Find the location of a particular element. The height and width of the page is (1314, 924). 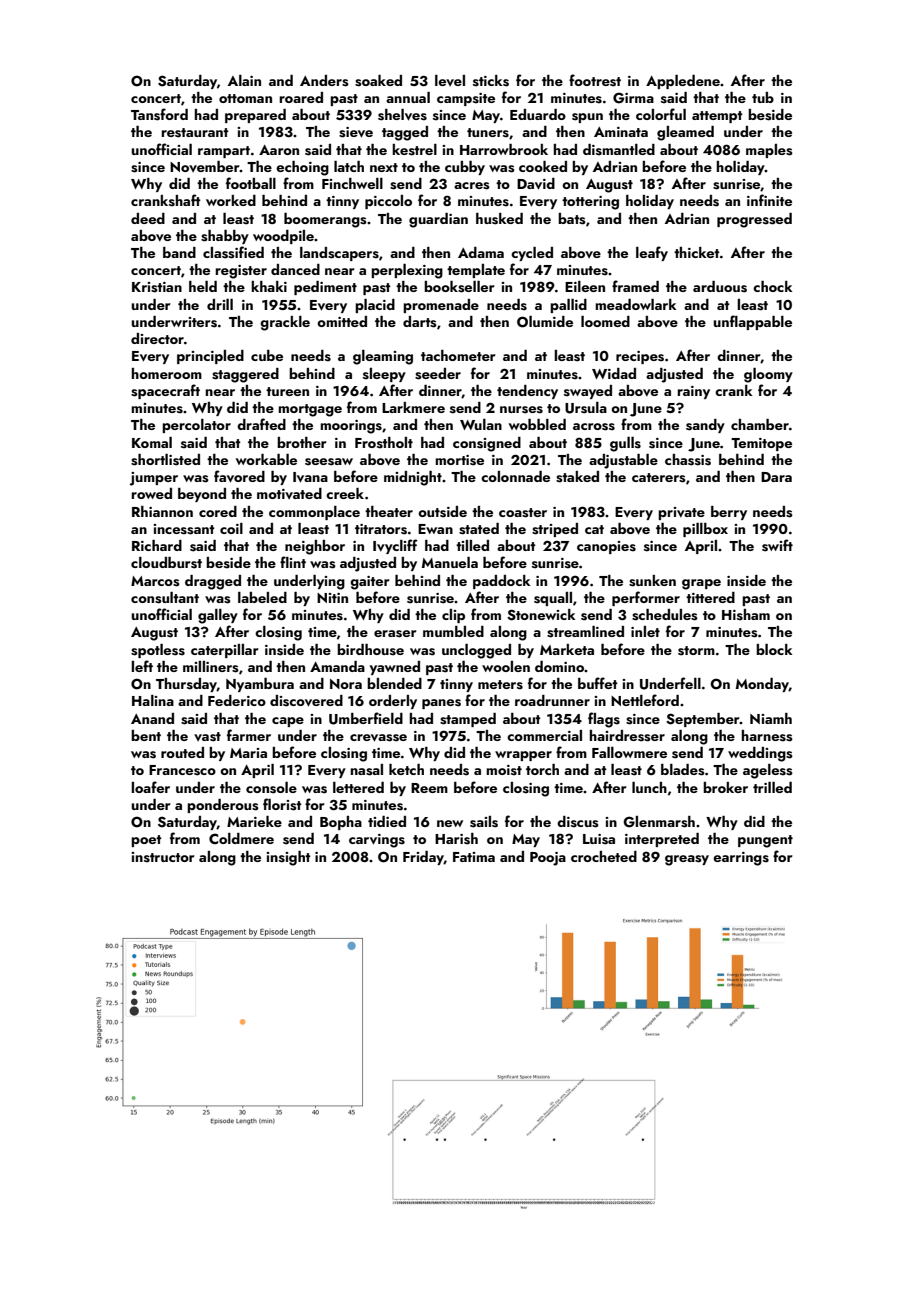

coil is located at coordinates (231, 528).
